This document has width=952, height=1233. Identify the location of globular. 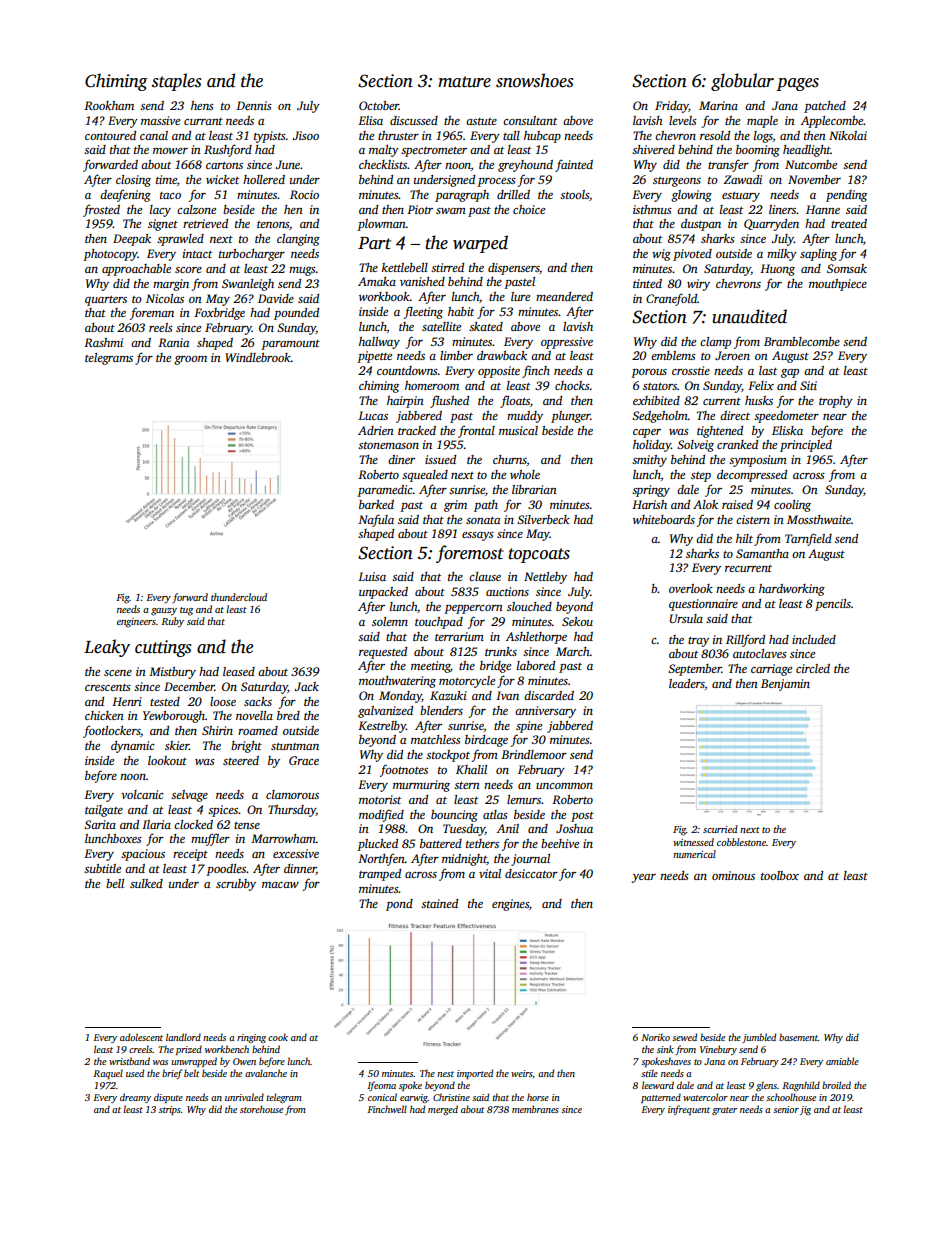
(742, 82).
